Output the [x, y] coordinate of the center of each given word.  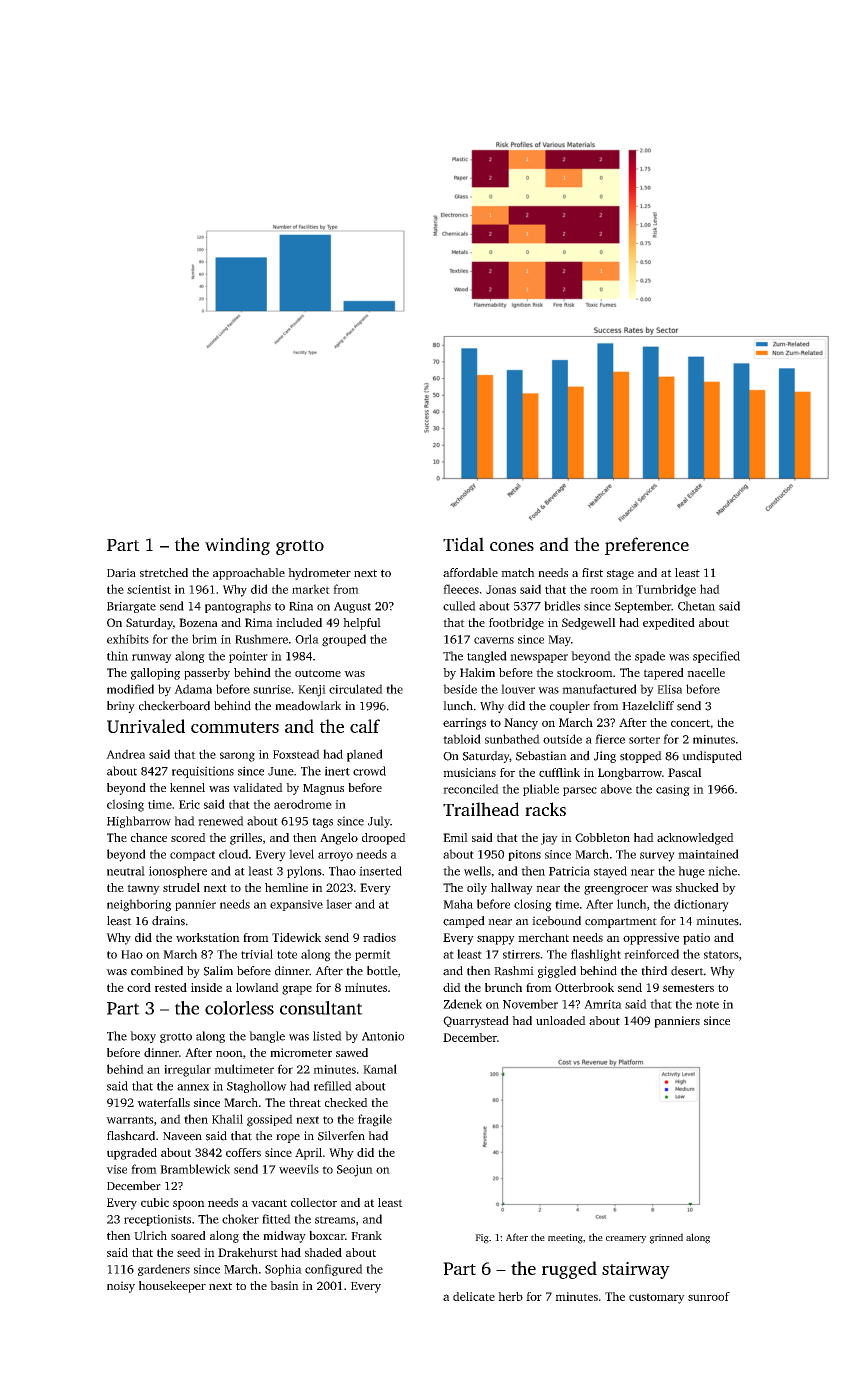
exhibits [128, 639]
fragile [375, 1120]
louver [518, 689]
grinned [666, 1238]
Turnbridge [666, 590]
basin [284, 1285]
